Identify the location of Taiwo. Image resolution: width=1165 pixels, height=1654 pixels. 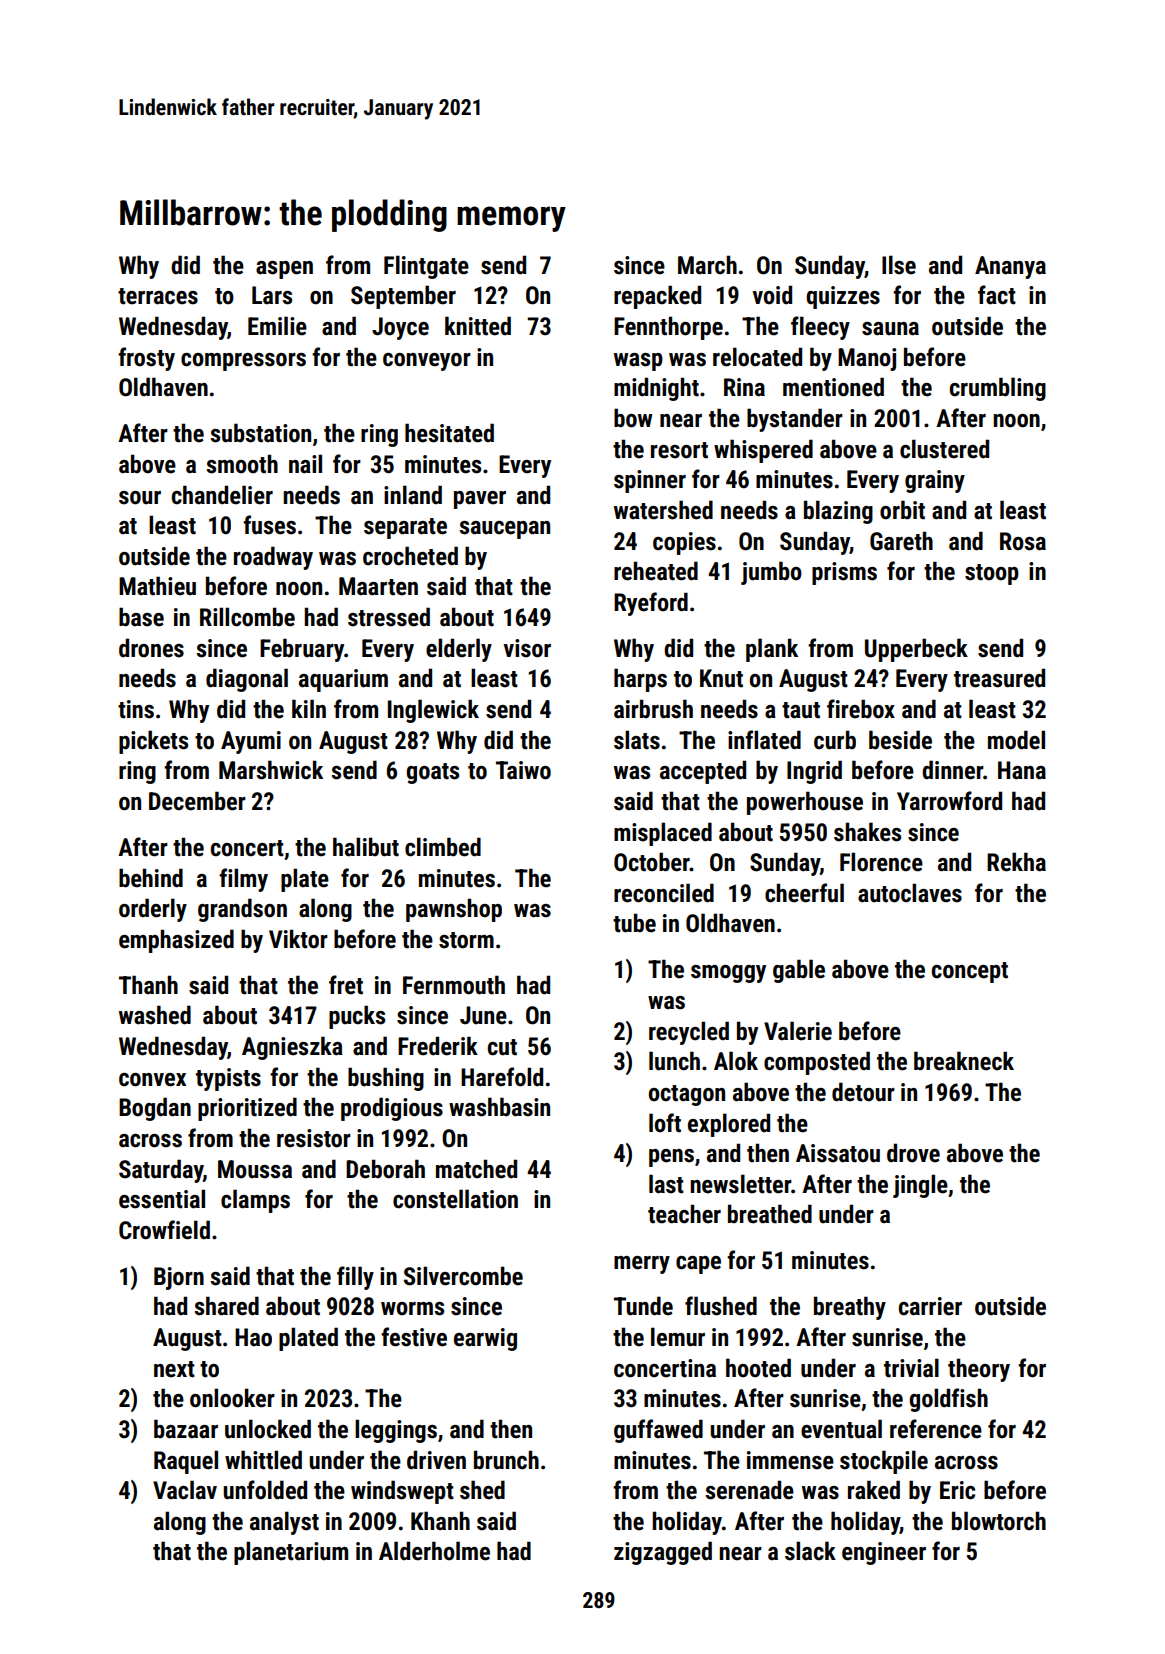
(523, 770).
